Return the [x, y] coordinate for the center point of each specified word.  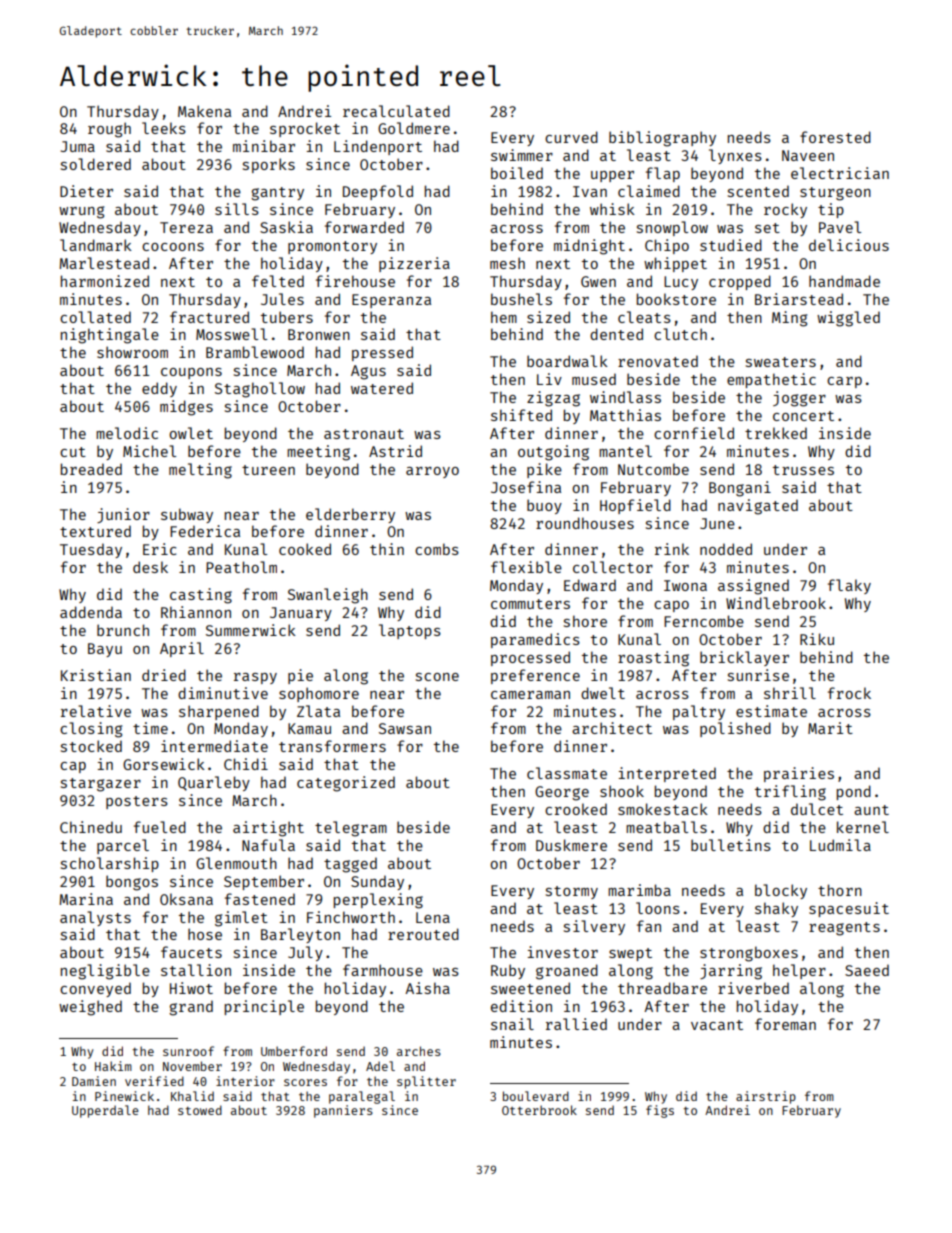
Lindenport [378, 147]
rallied [576, 1024]
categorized [346, 784]
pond [854, 792]
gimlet [241, 919]
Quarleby [214, 783]
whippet [675, 264]
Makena [204, 111]
